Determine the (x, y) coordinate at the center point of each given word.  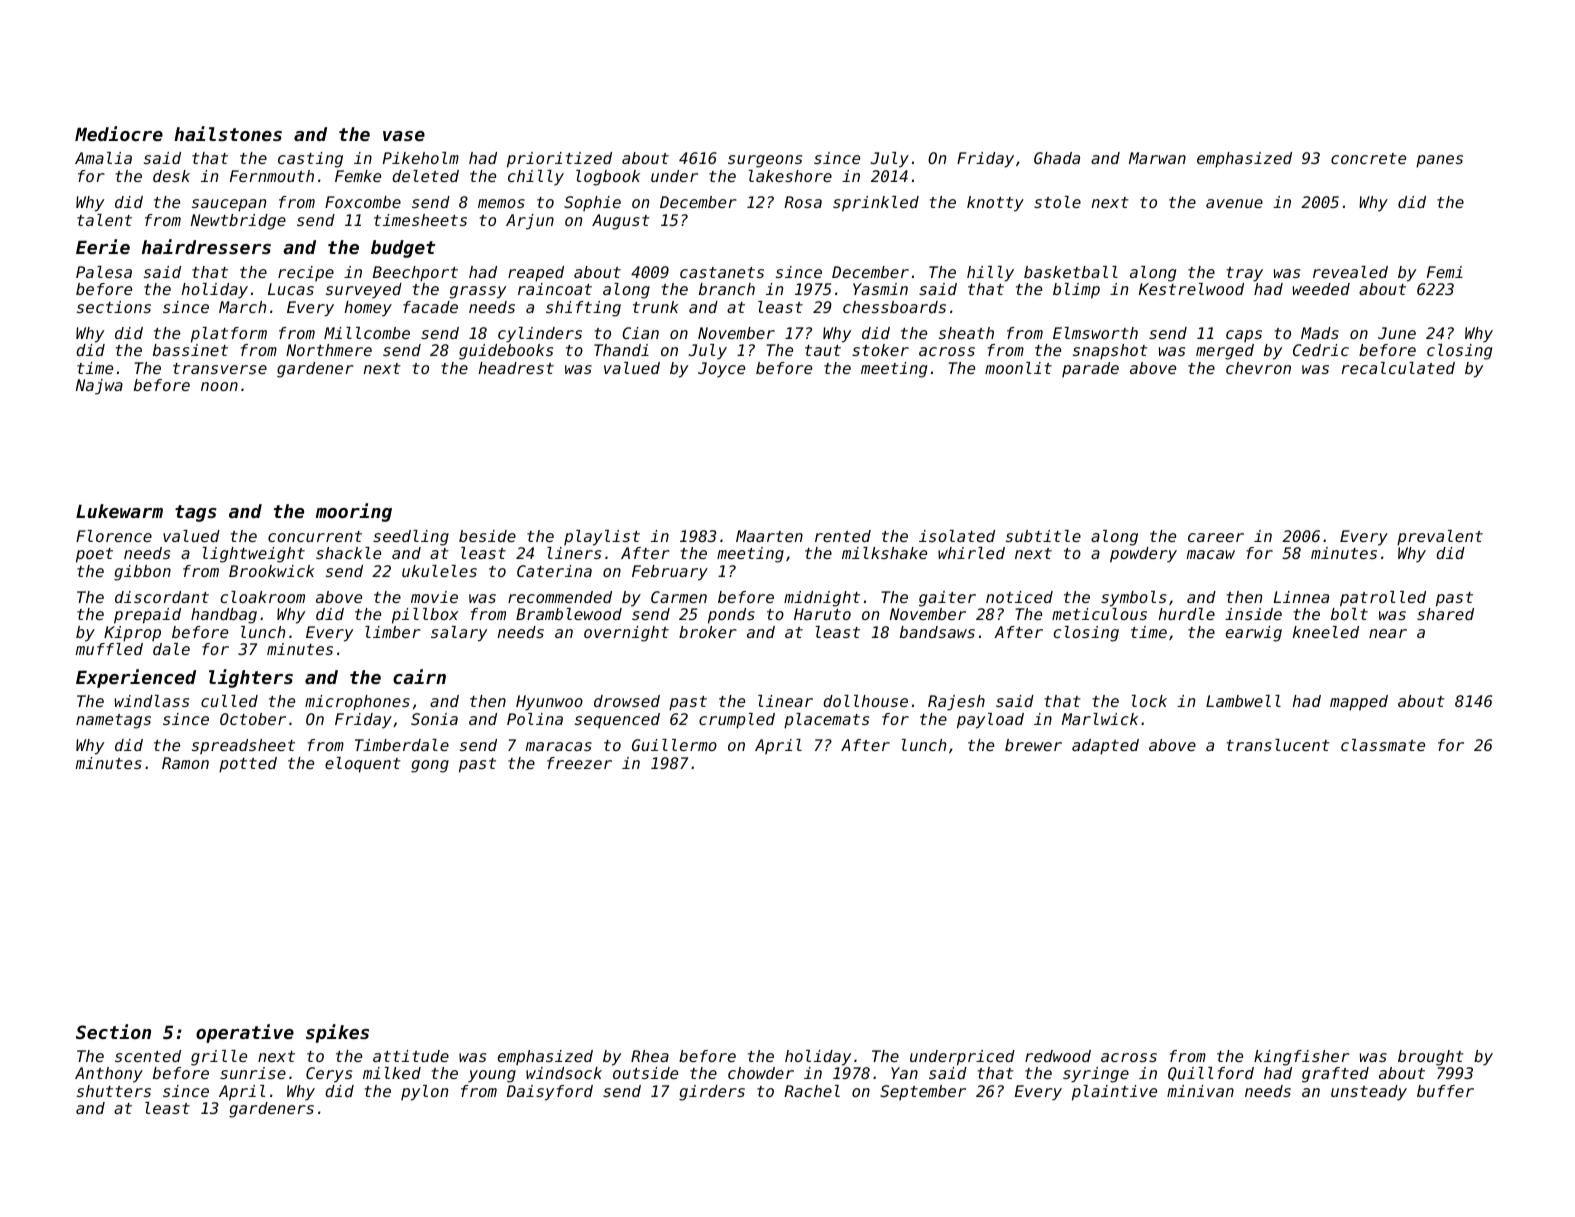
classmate (1383, 745)
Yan (904, 1073)
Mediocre (119, 133)
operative (245, 1033)
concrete (1368, 158)
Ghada (1057, 158)
